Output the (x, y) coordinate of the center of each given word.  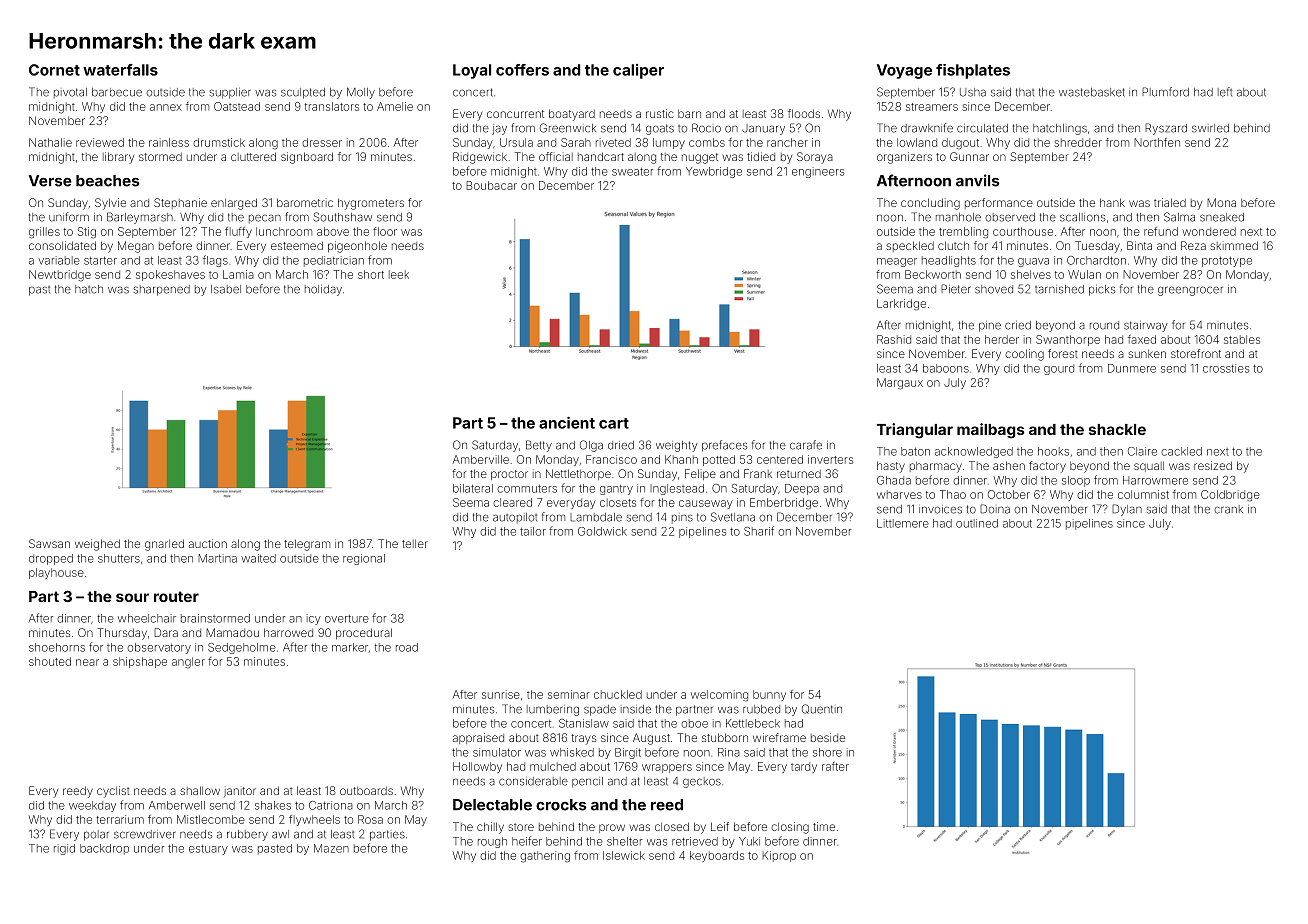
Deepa (802, 489)
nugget (700, 158)
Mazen (331, 848)
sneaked (1222, 217)
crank (1228, 509)
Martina (217, 558)
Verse (50, 181)
